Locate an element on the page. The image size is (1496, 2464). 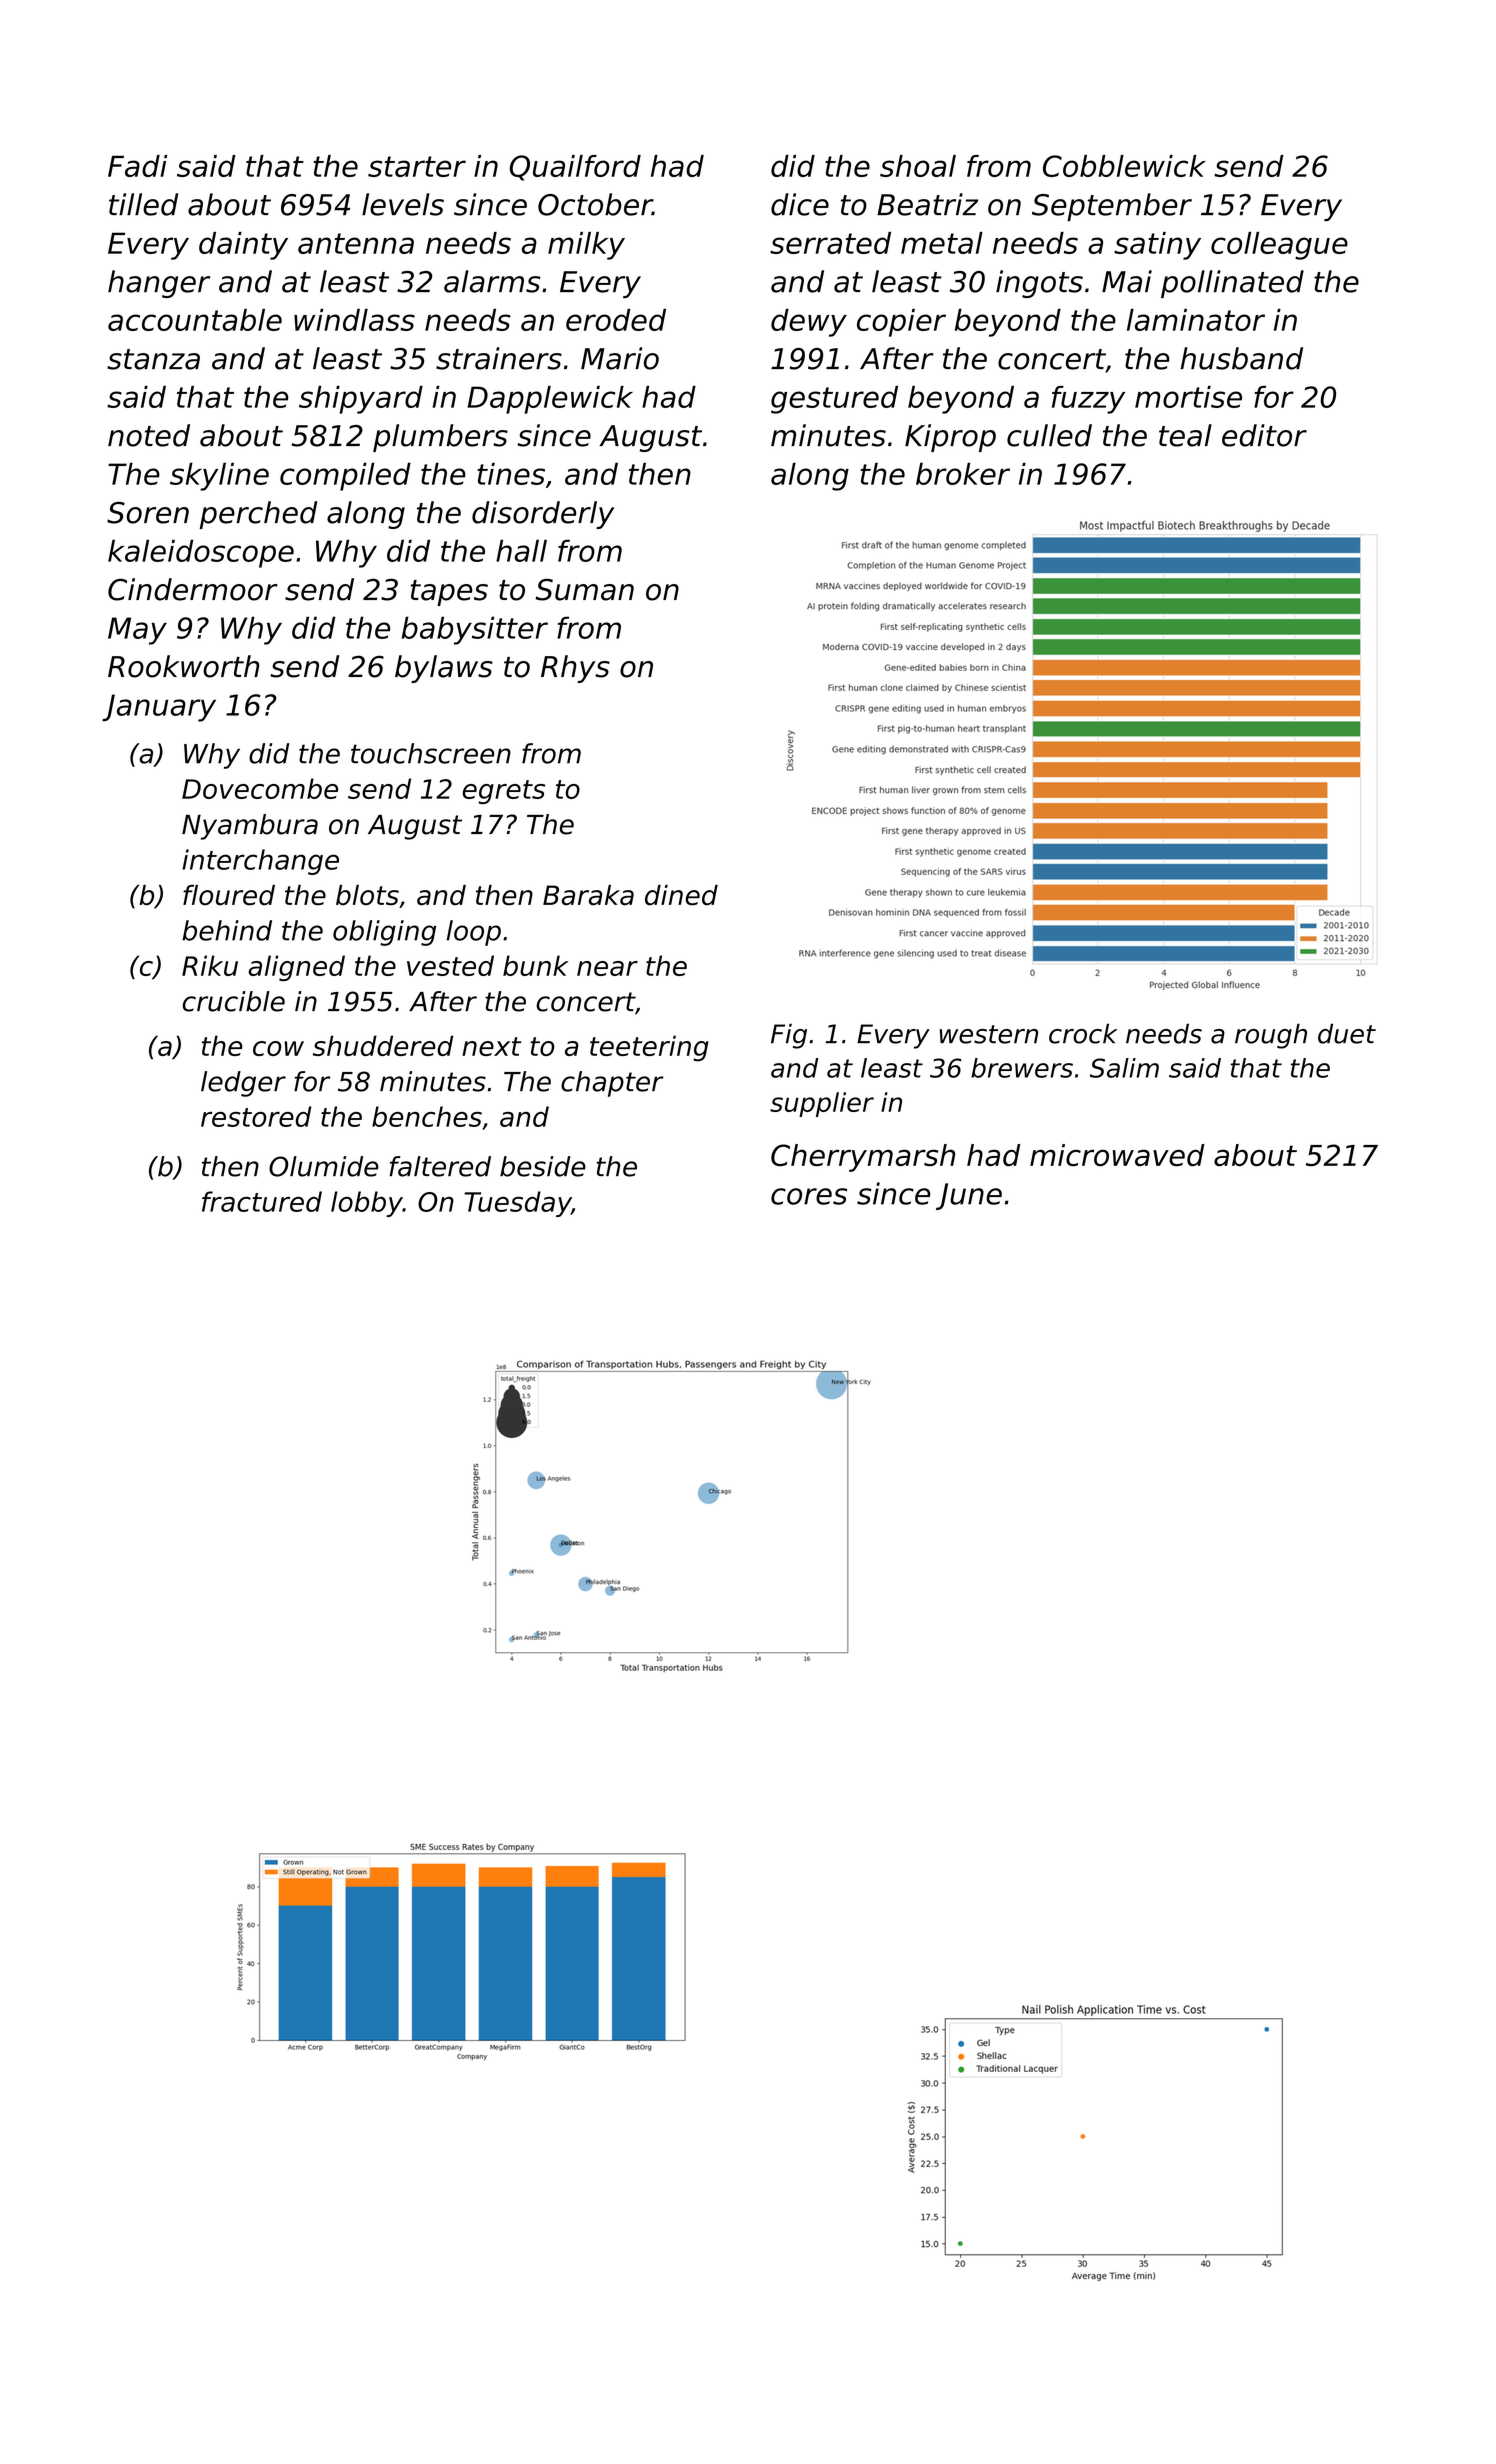
dined is located at coordinates (681, 895).
